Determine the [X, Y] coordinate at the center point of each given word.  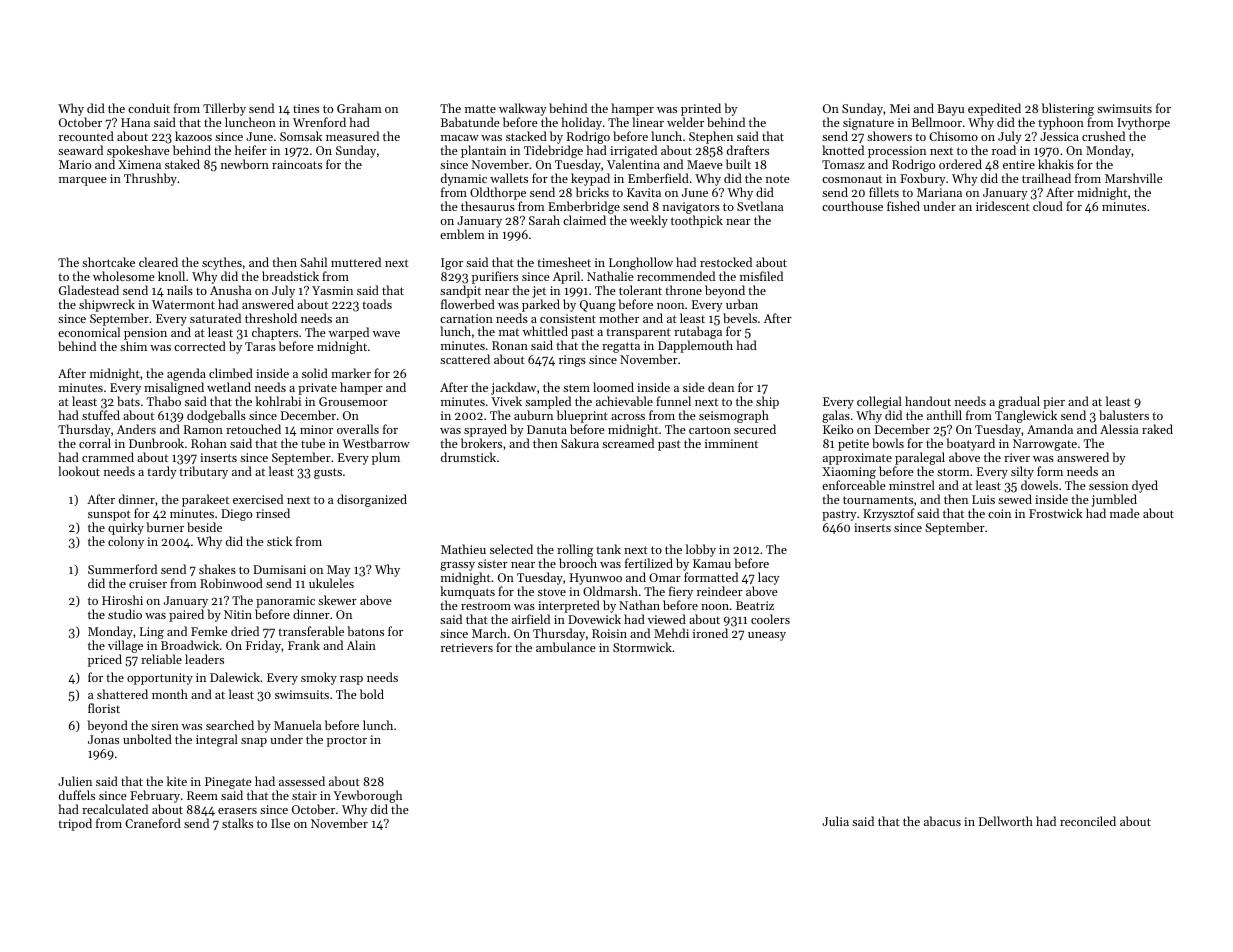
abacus [942, 821]
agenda [186, 375]
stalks [237, 823]
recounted [86, 136]
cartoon [710, 430]
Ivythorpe [1143, 123]
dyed [1145, 486]
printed [701, 109]
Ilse [280, 823]
